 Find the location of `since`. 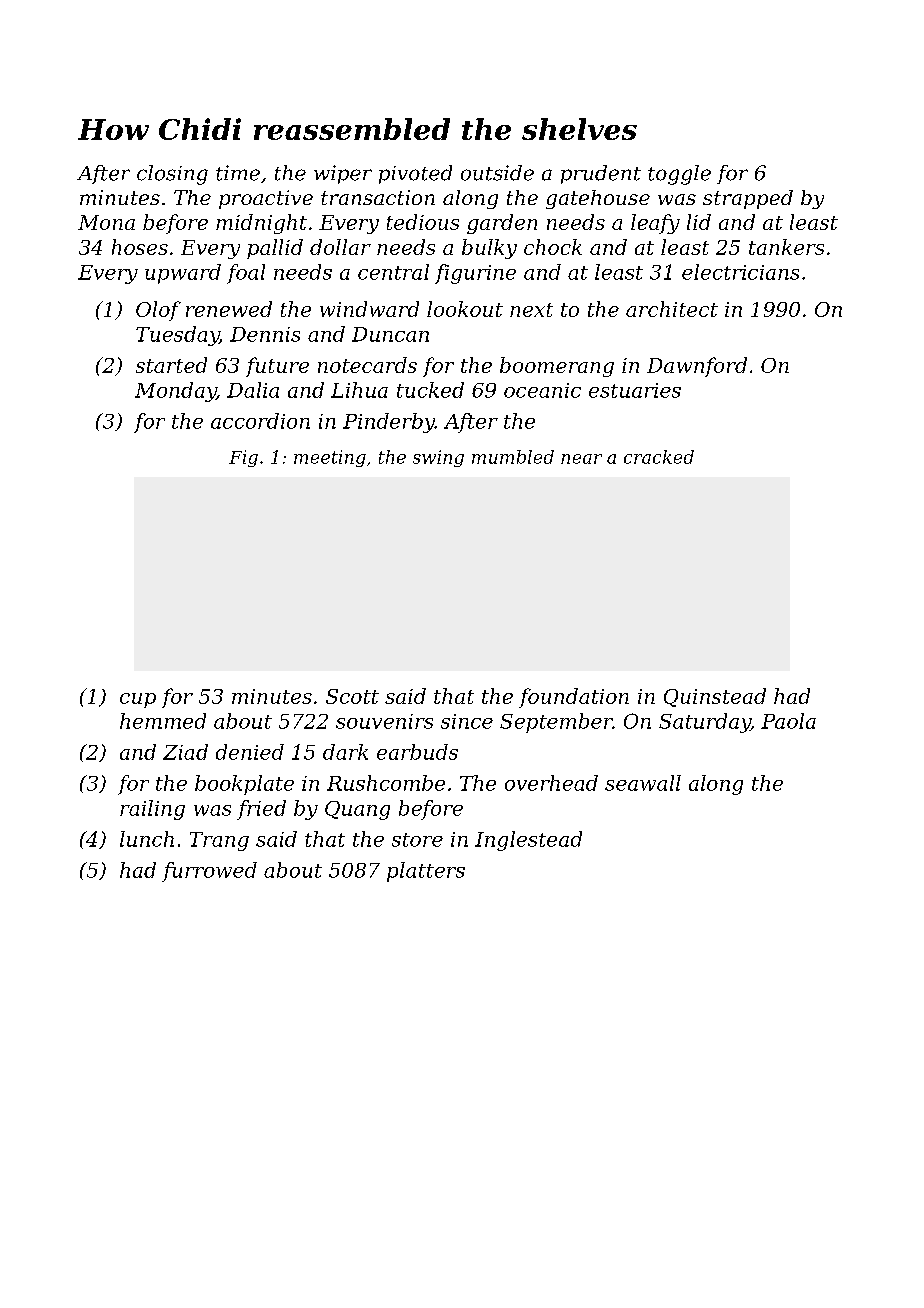

since is located at coordinates (467, 721).
